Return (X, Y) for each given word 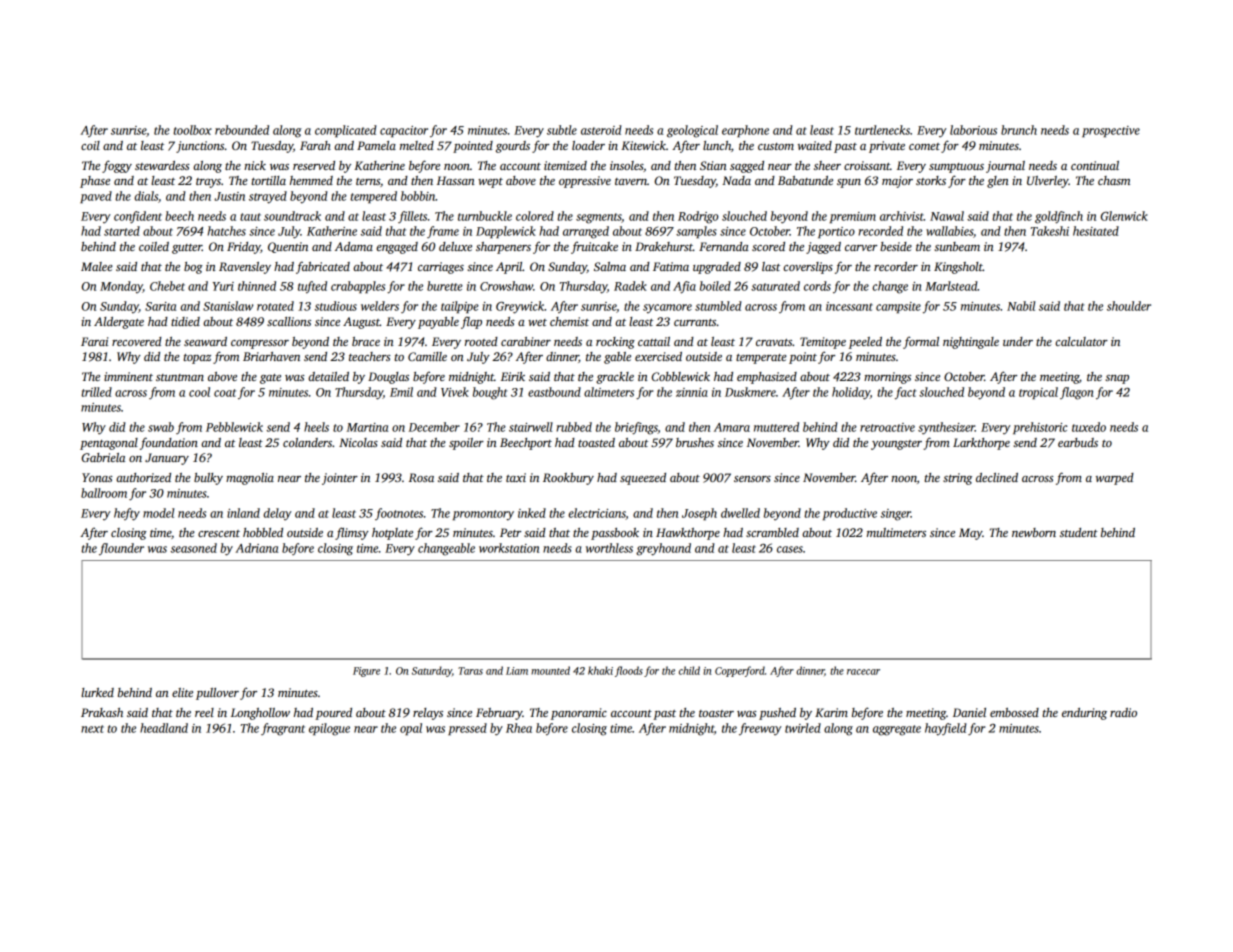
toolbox (192, 130)
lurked (97, 692)
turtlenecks (882, 130)
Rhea (519, 728)
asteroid (601, 130)
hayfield (946, 729)
